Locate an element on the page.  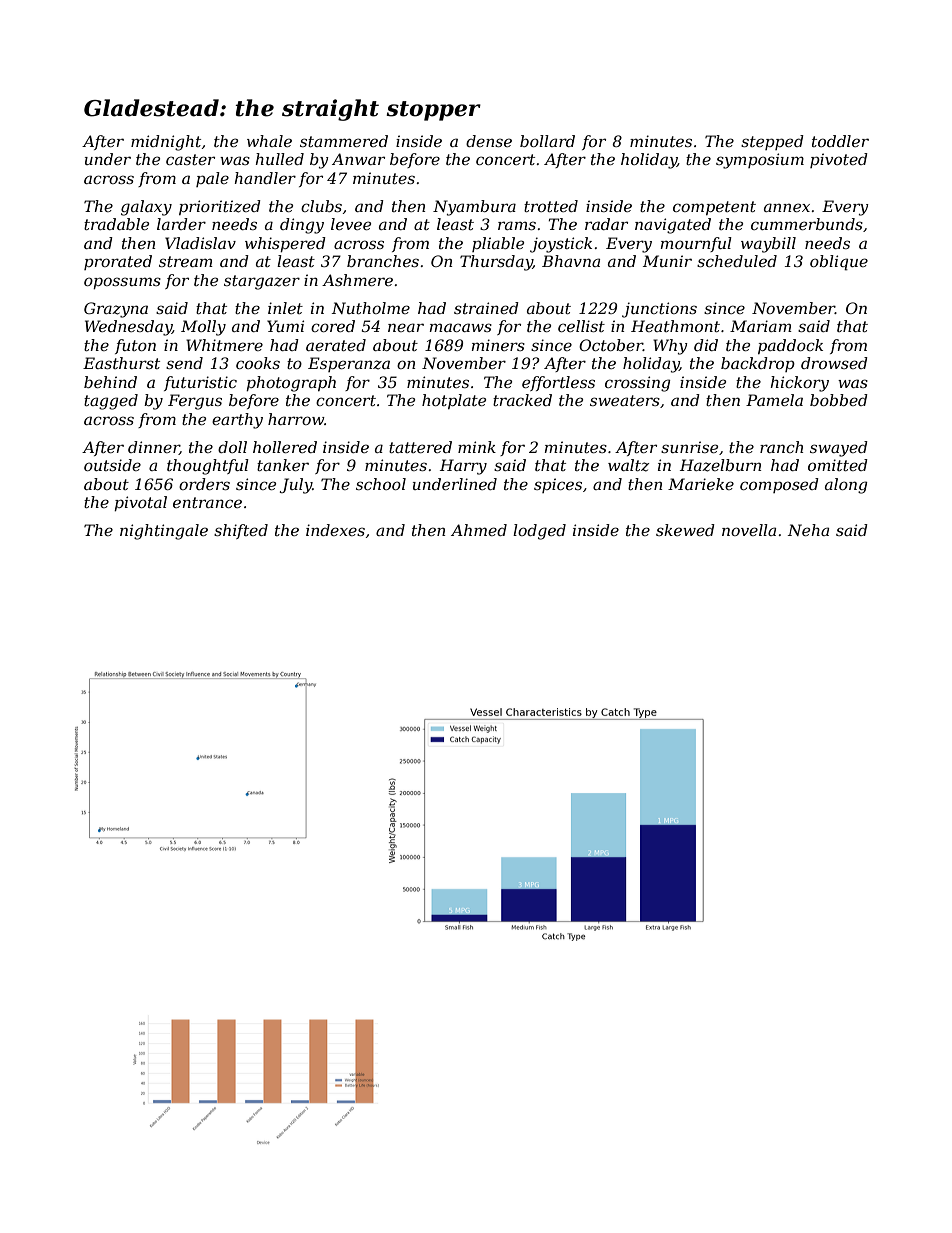
tracked is located at coordinates (522, 400).
